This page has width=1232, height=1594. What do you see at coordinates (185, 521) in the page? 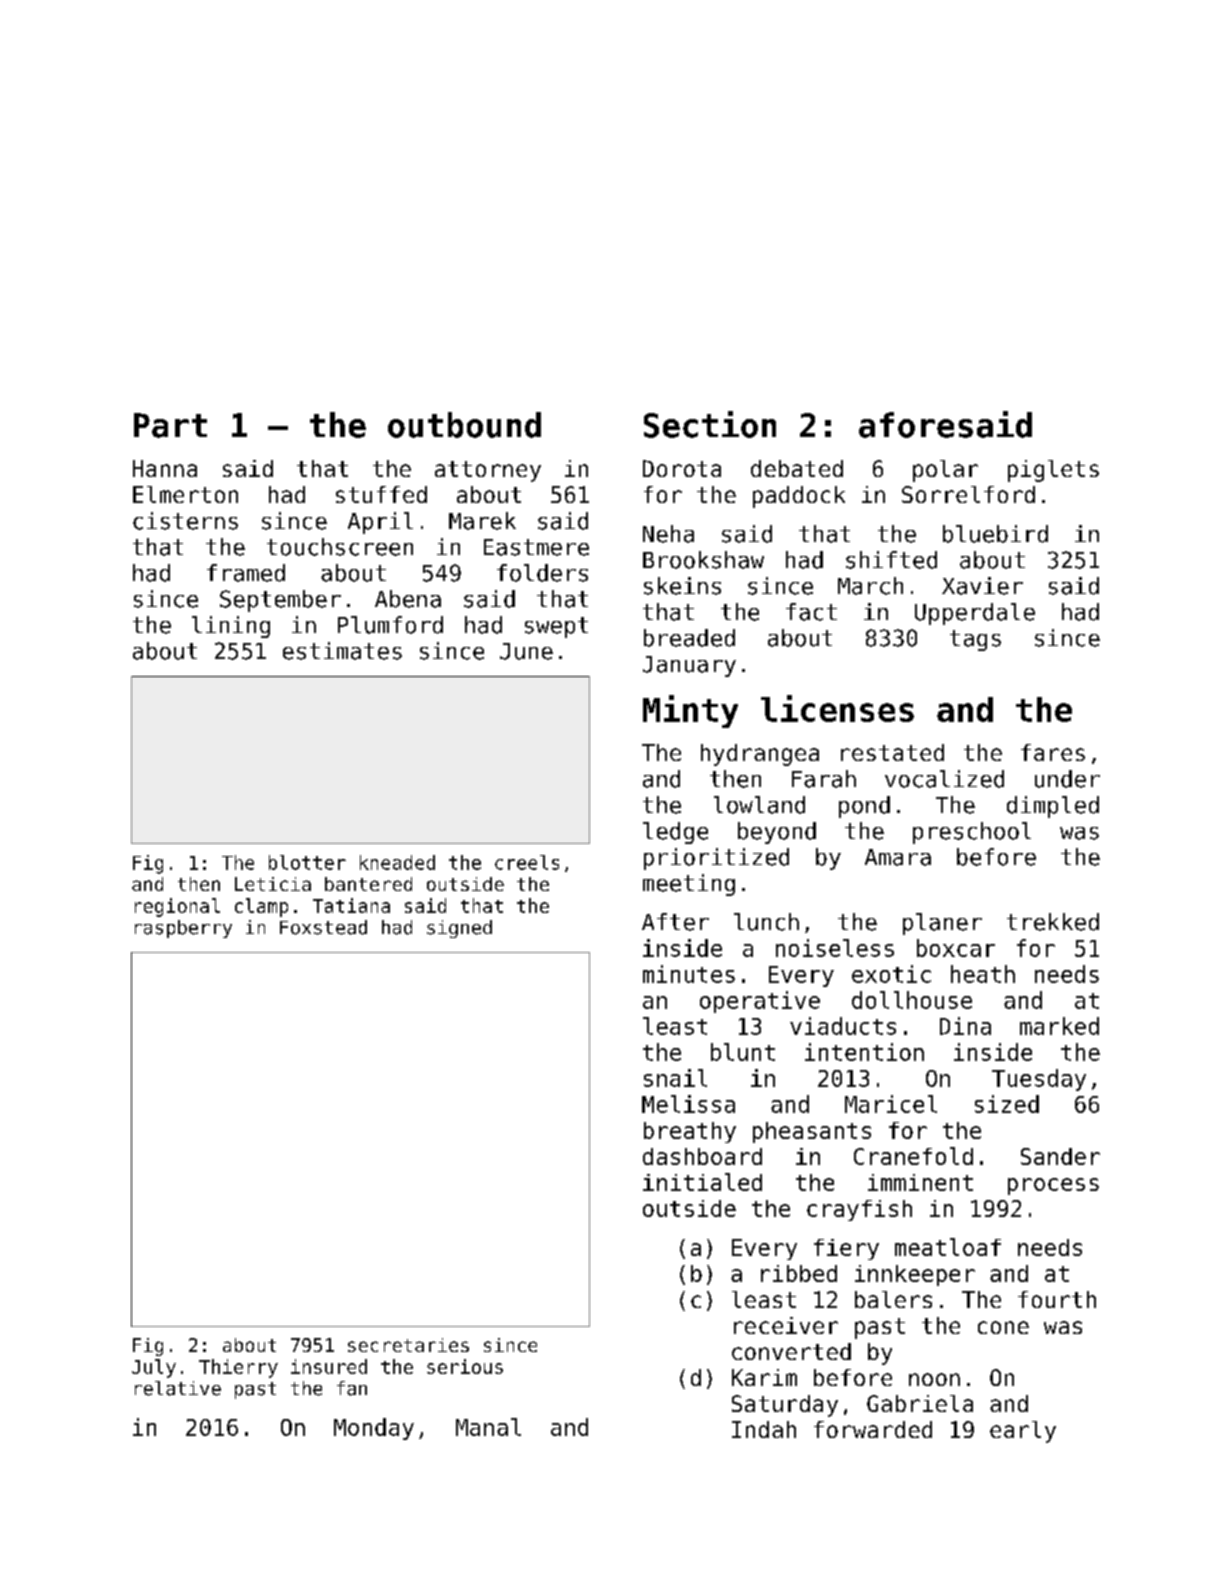
I see `cisterns` at bounding box center [185, 521].
